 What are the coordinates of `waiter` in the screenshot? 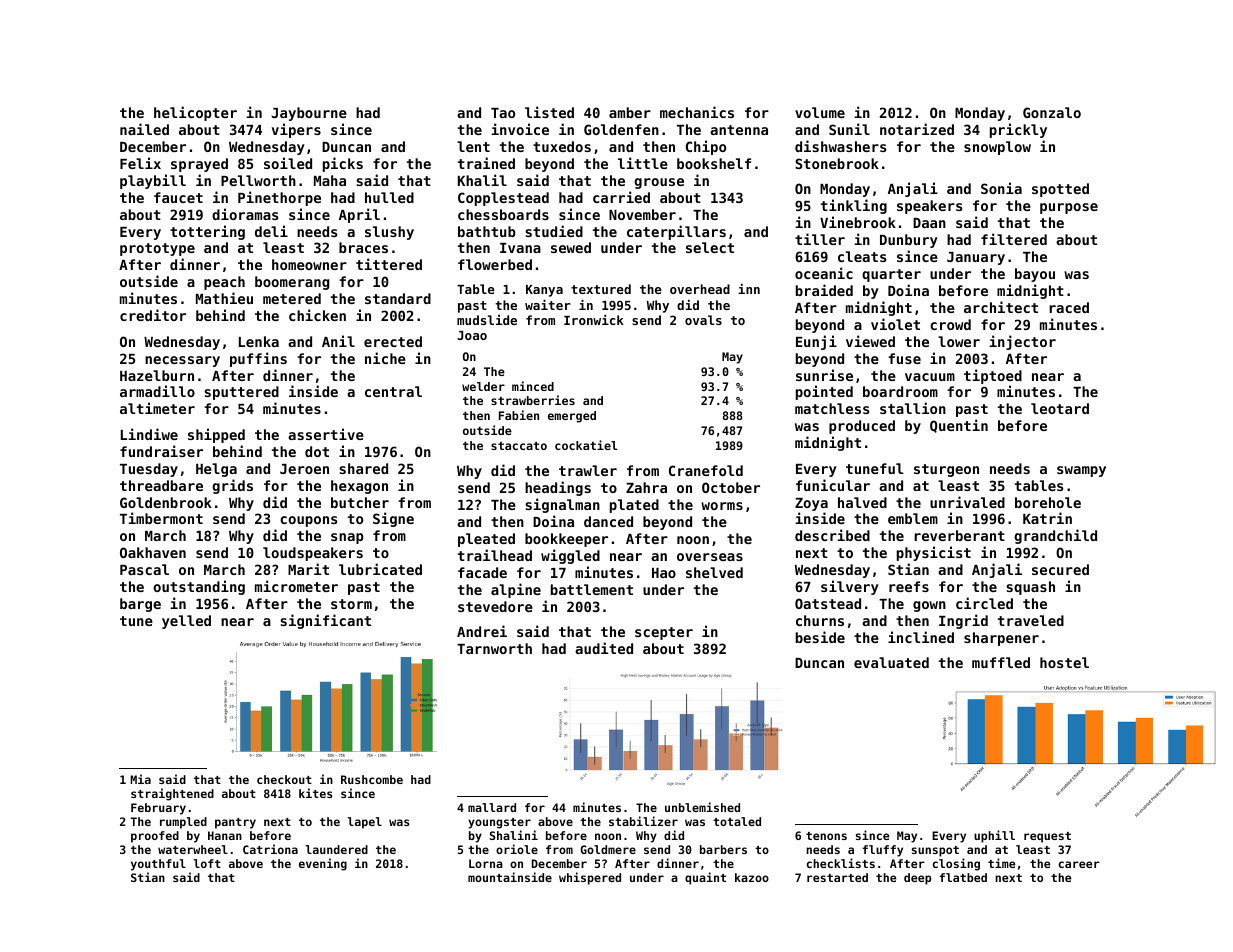 It's located at (548, 305).
